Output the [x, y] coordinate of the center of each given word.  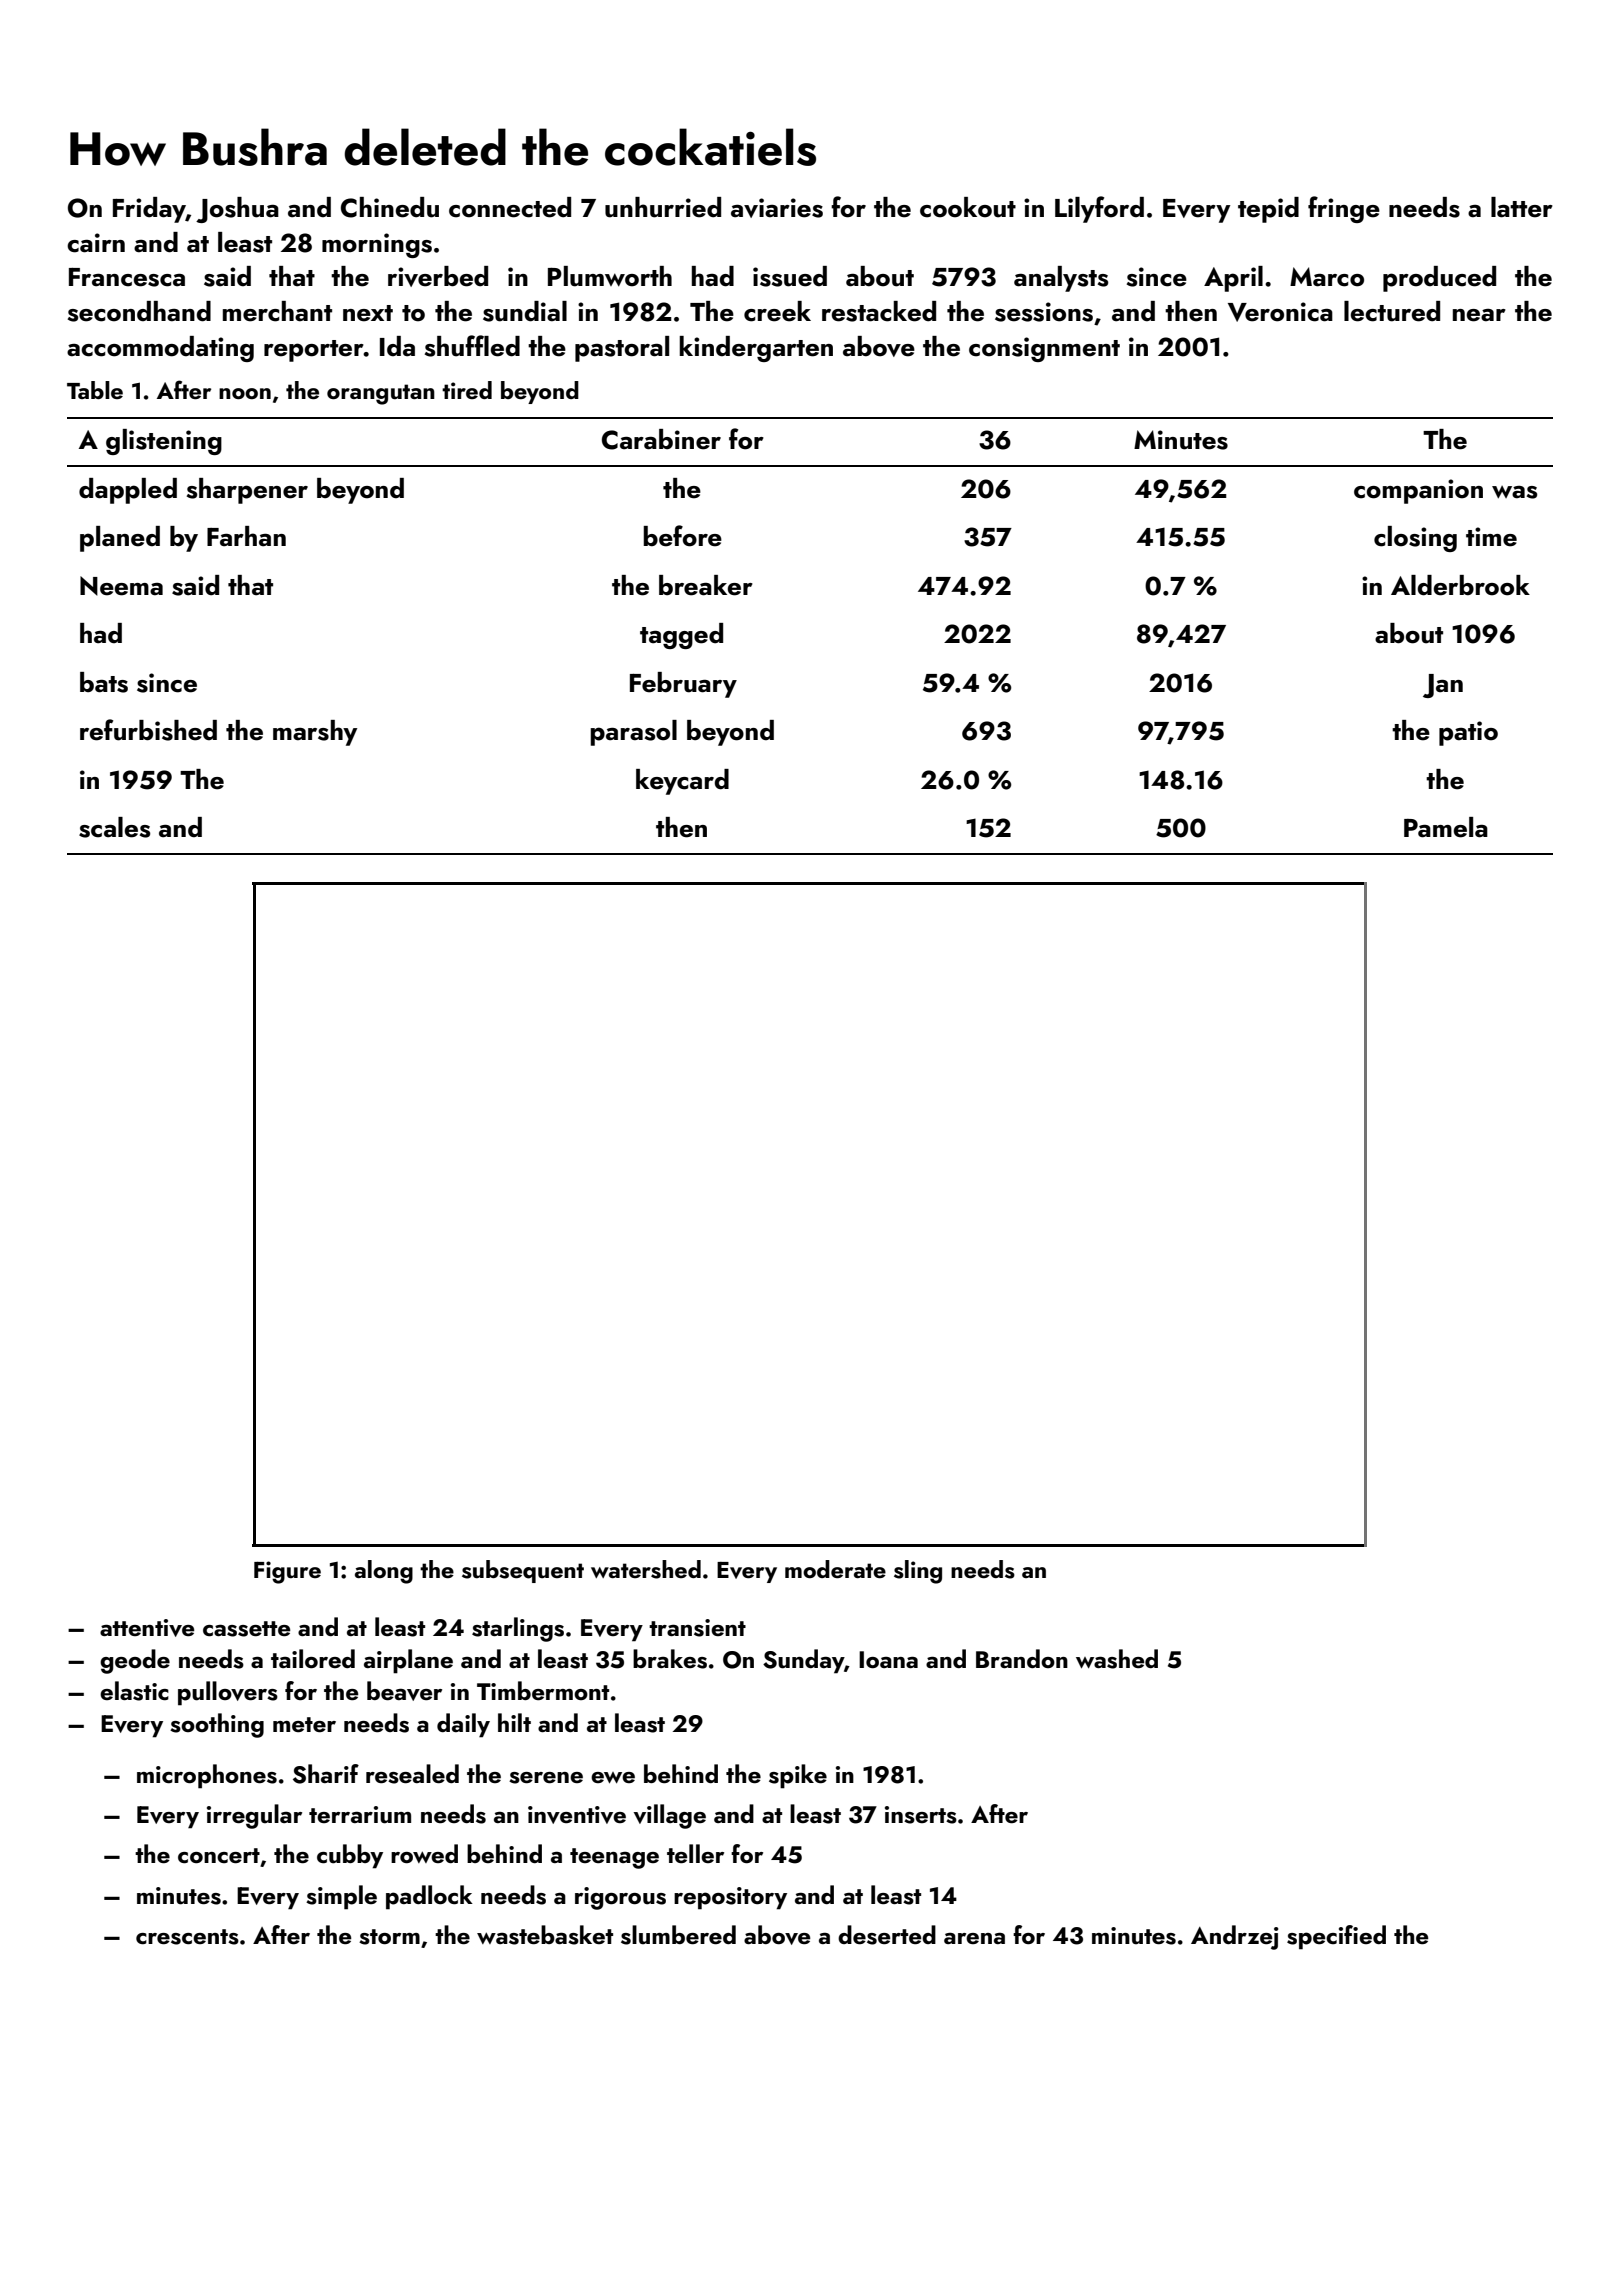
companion [1418, 491]
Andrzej [1234, 1937]
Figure [287, 1572]
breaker [706, 585]
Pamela [1446, 827]
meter [304, 1724]
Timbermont [543, 1690]
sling [918, 1572]
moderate [835, 1569]
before [682, 536]
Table [95, 390]
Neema [121, 586]
